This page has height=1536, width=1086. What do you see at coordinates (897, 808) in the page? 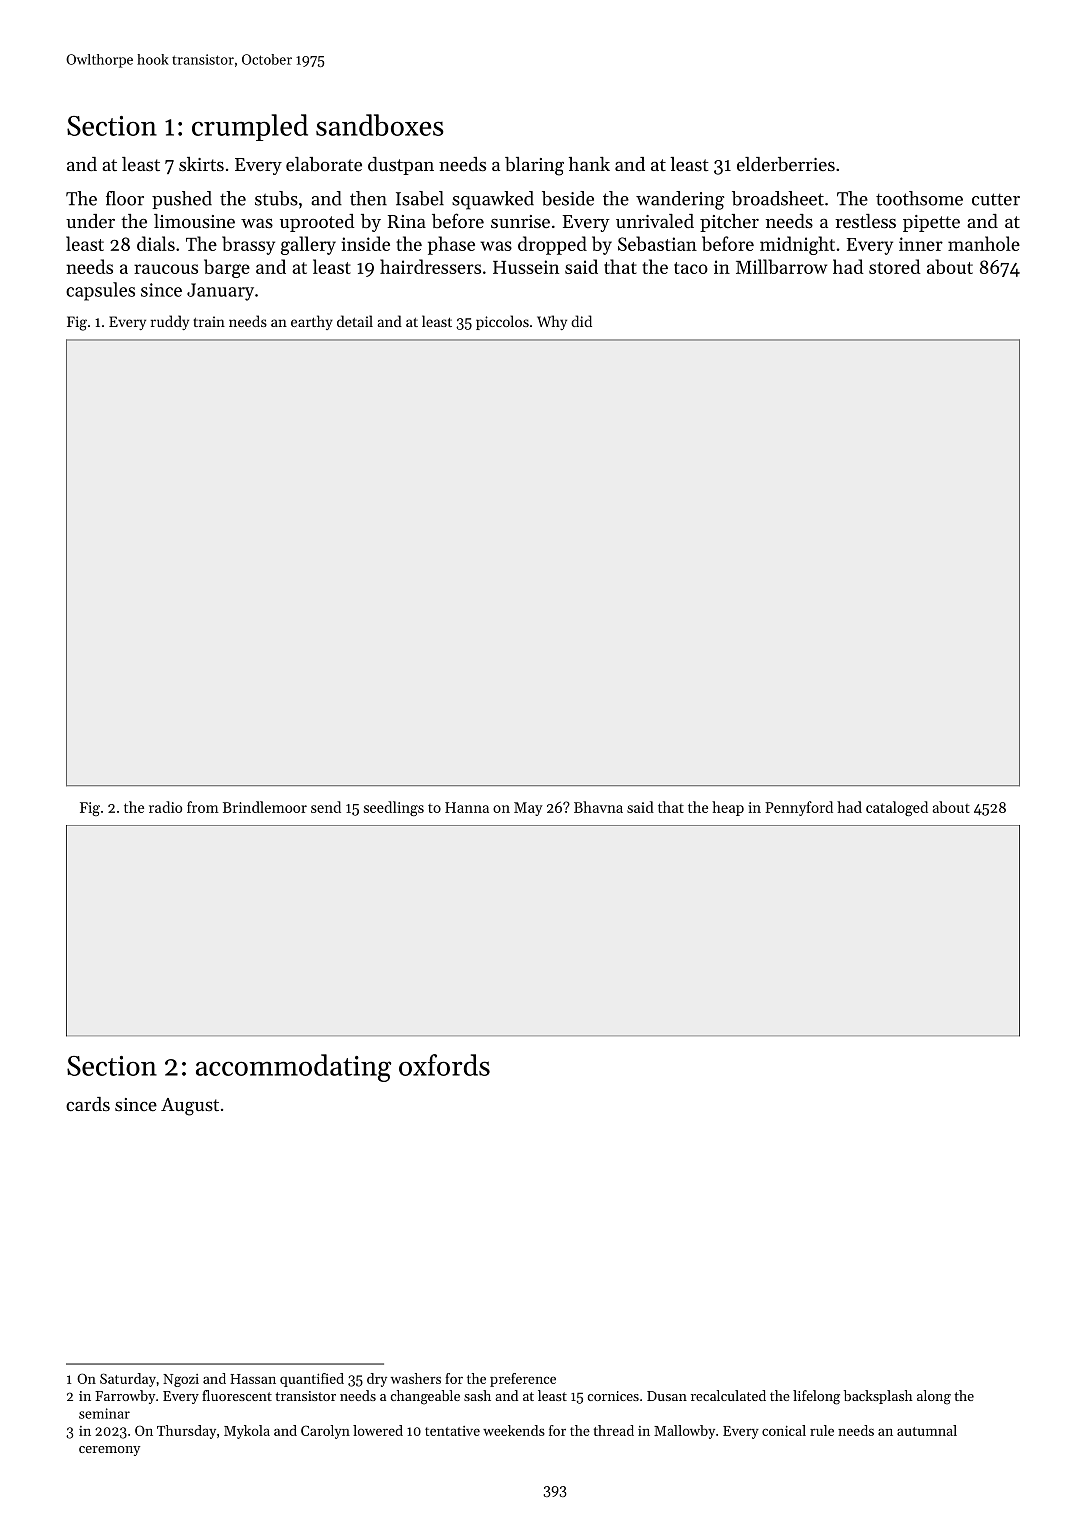
I see `cataloged` at bounding box center [897, 808].
